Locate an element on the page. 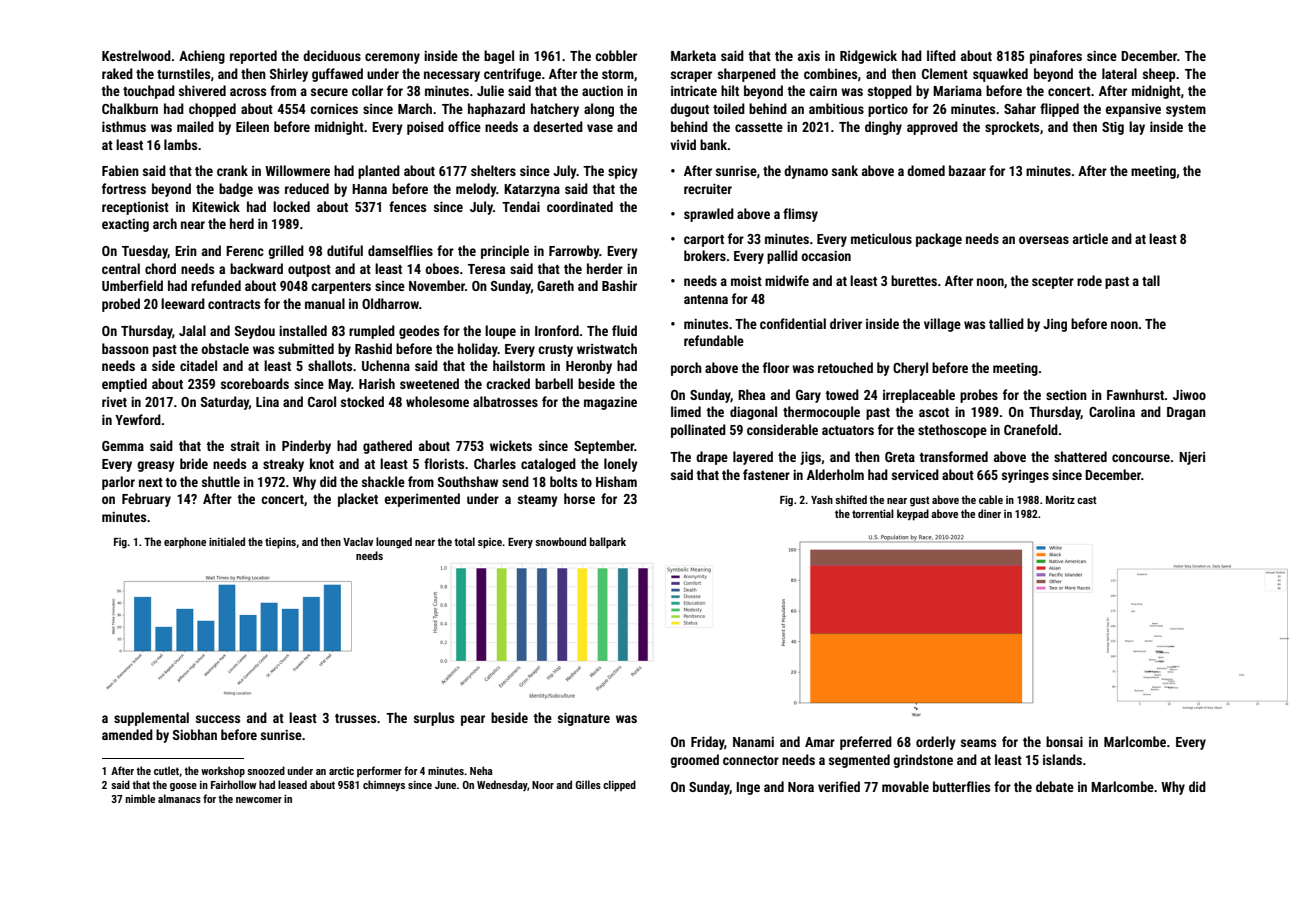  lifted is located at coordinates (941, 55).
